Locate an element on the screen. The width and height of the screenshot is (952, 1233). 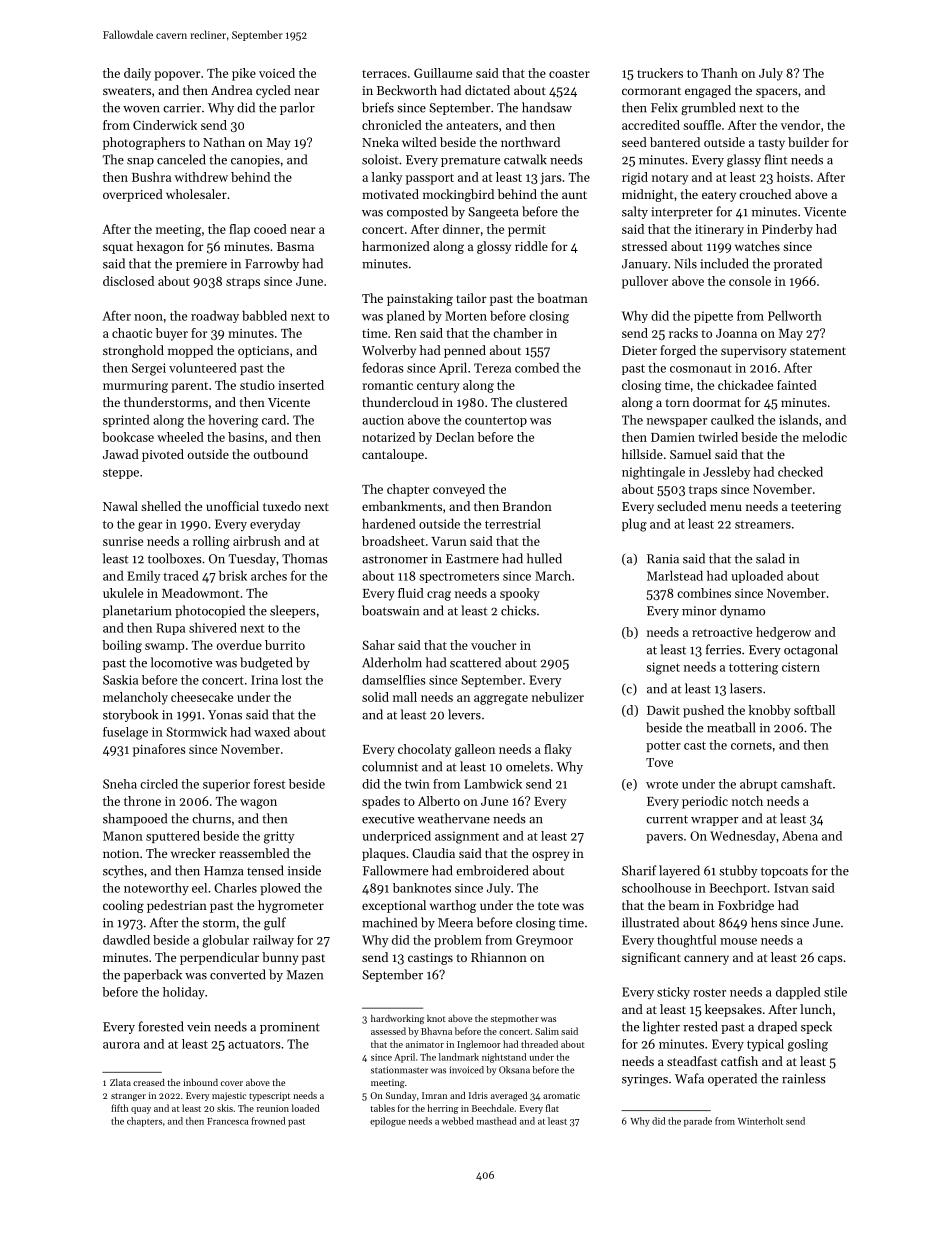
supervisory is located at coordinates (753, 352).
